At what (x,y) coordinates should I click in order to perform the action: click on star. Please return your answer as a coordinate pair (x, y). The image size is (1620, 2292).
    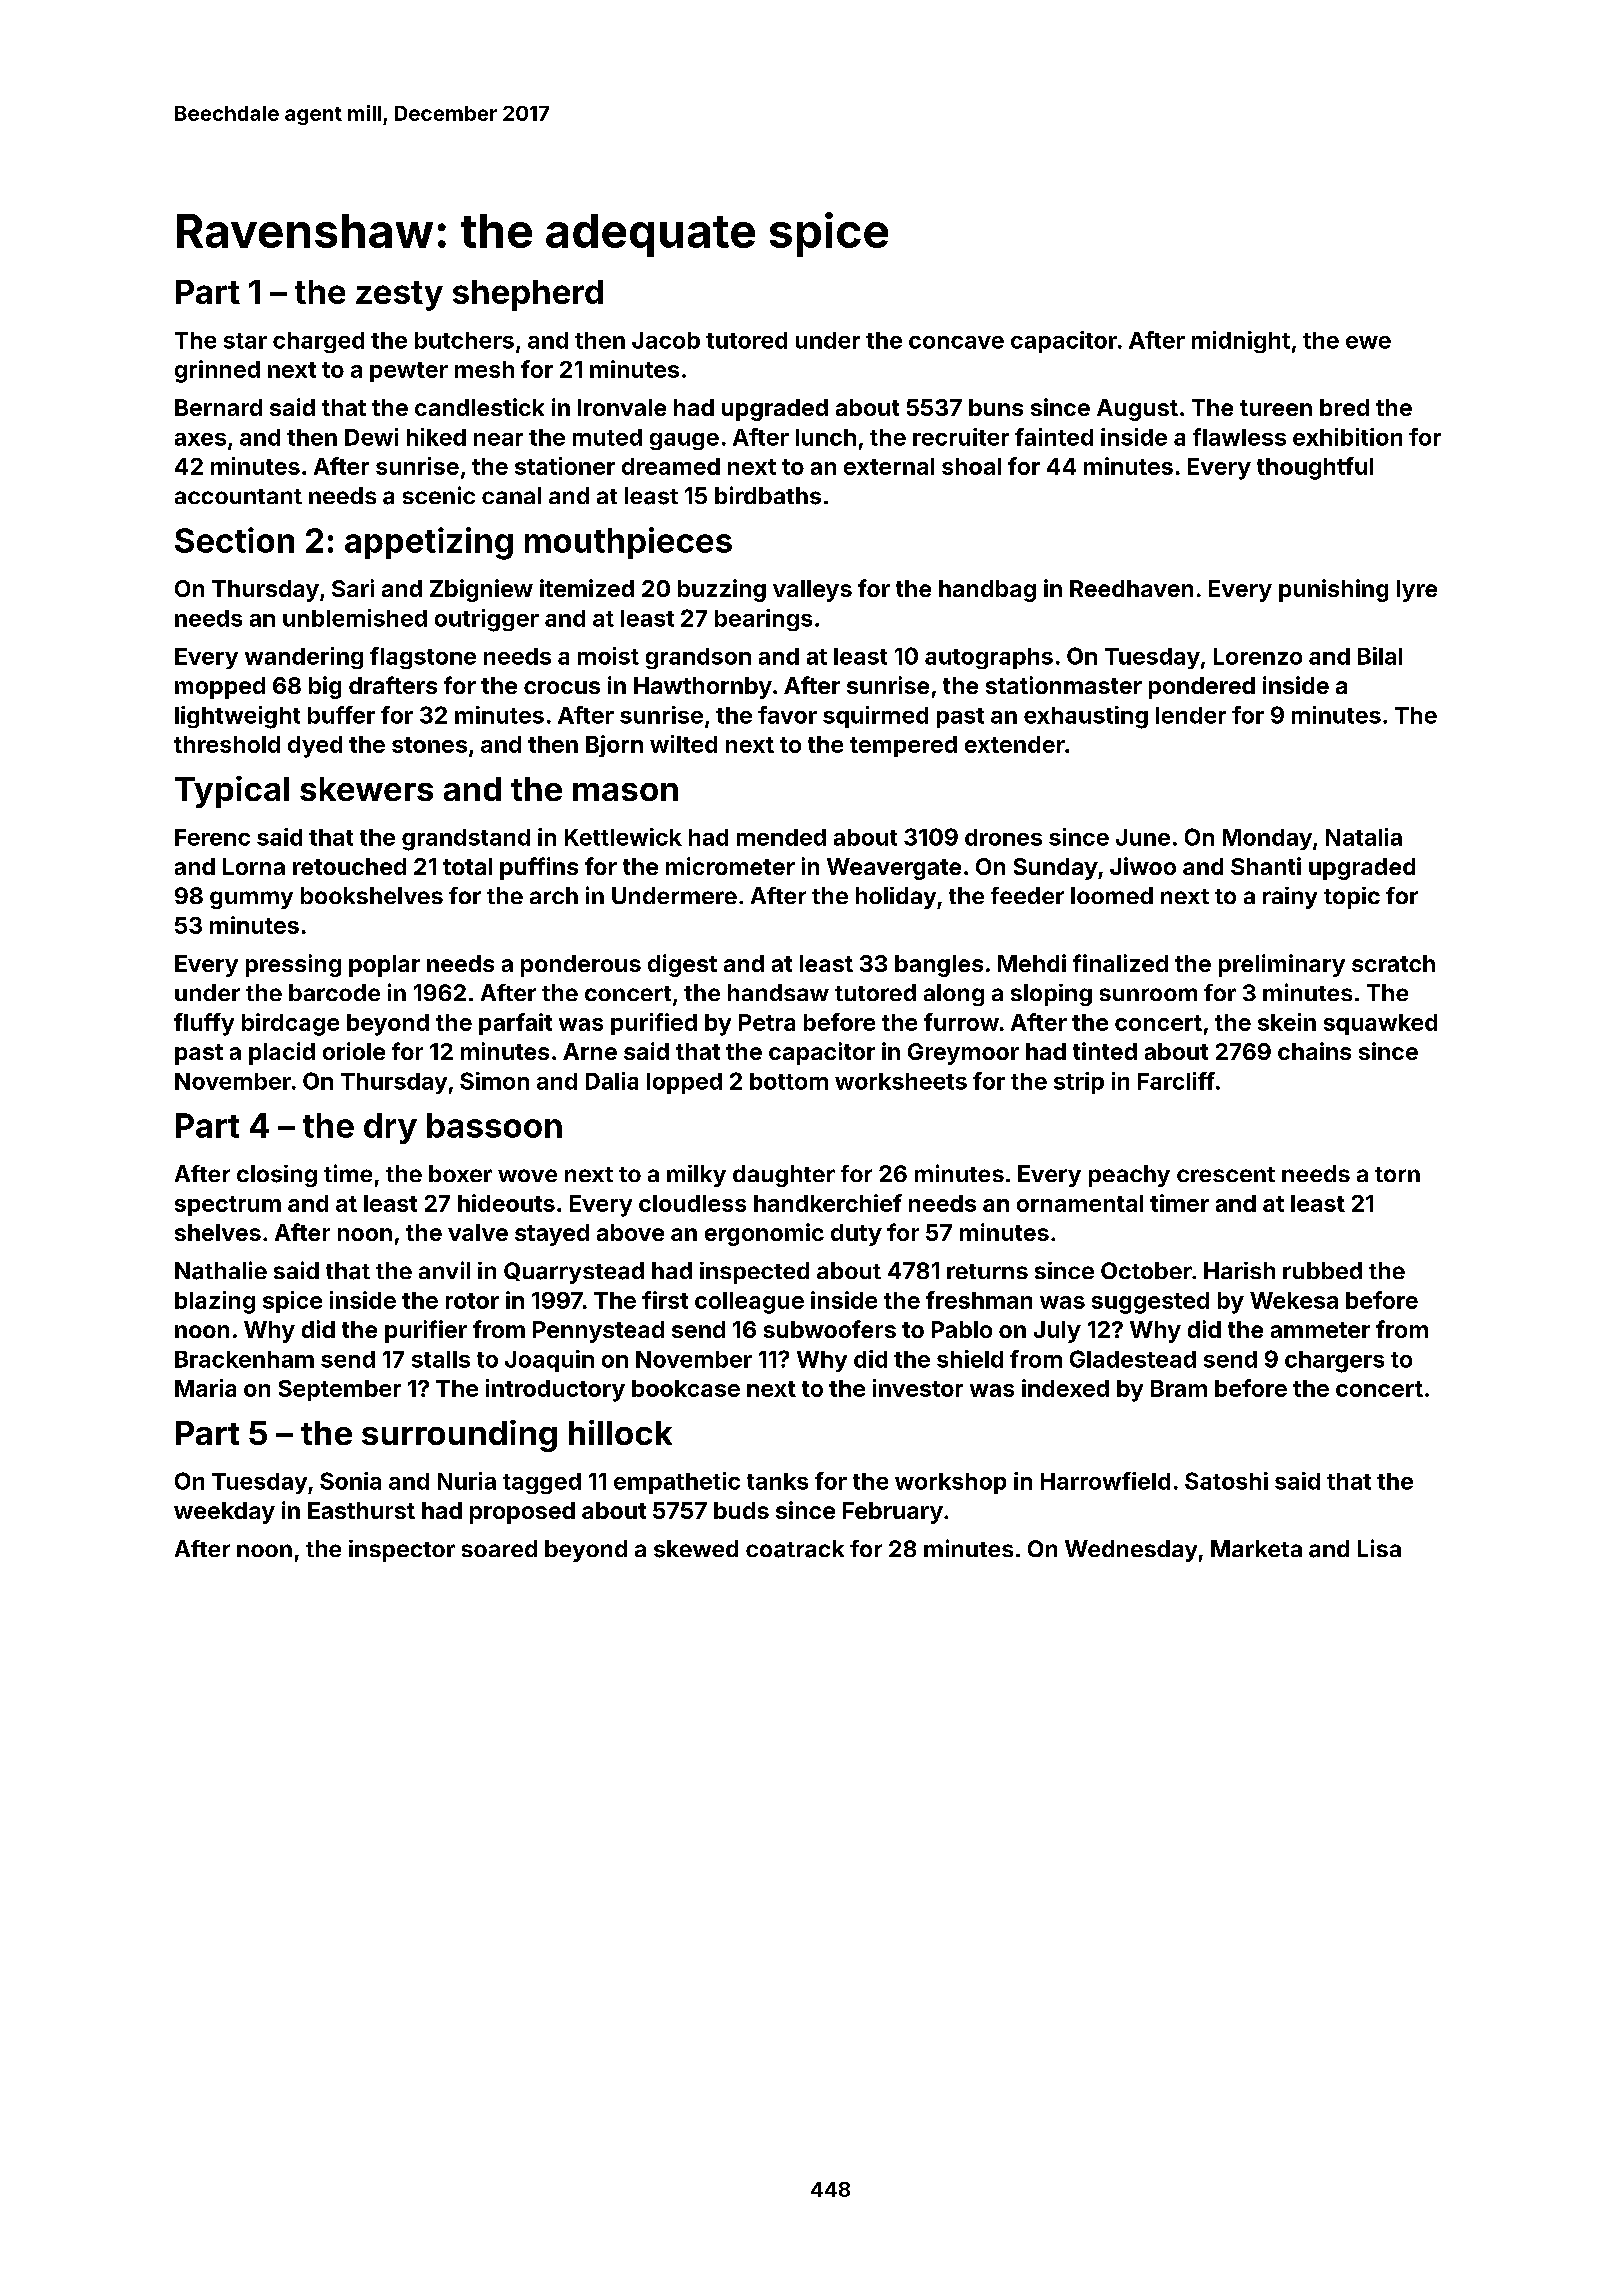
    Looking at the image, I should click on (245, 341).
